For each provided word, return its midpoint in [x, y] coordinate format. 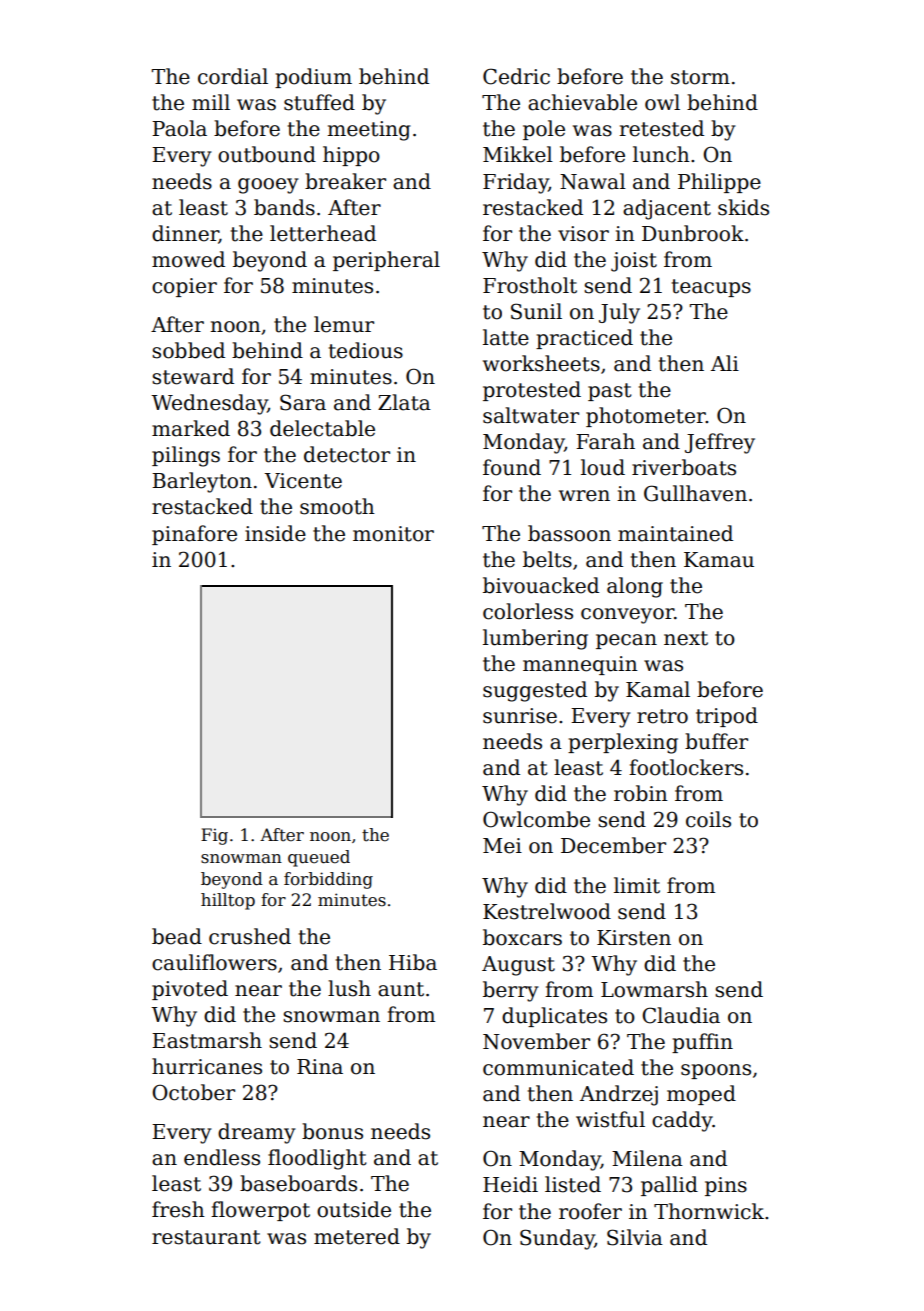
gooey [268, 186]
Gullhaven [695, 493]
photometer [646, 417]
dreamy [257, 1133]
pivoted [190, 990]
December [613, 845]
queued [319, 858]
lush [349, 988]
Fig [214, 836]
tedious [366, 350]
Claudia [681, 1015]
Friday [516, 183]
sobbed [188, 350]
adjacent [667, 209]
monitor [393, 534]
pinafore [194, 535]
